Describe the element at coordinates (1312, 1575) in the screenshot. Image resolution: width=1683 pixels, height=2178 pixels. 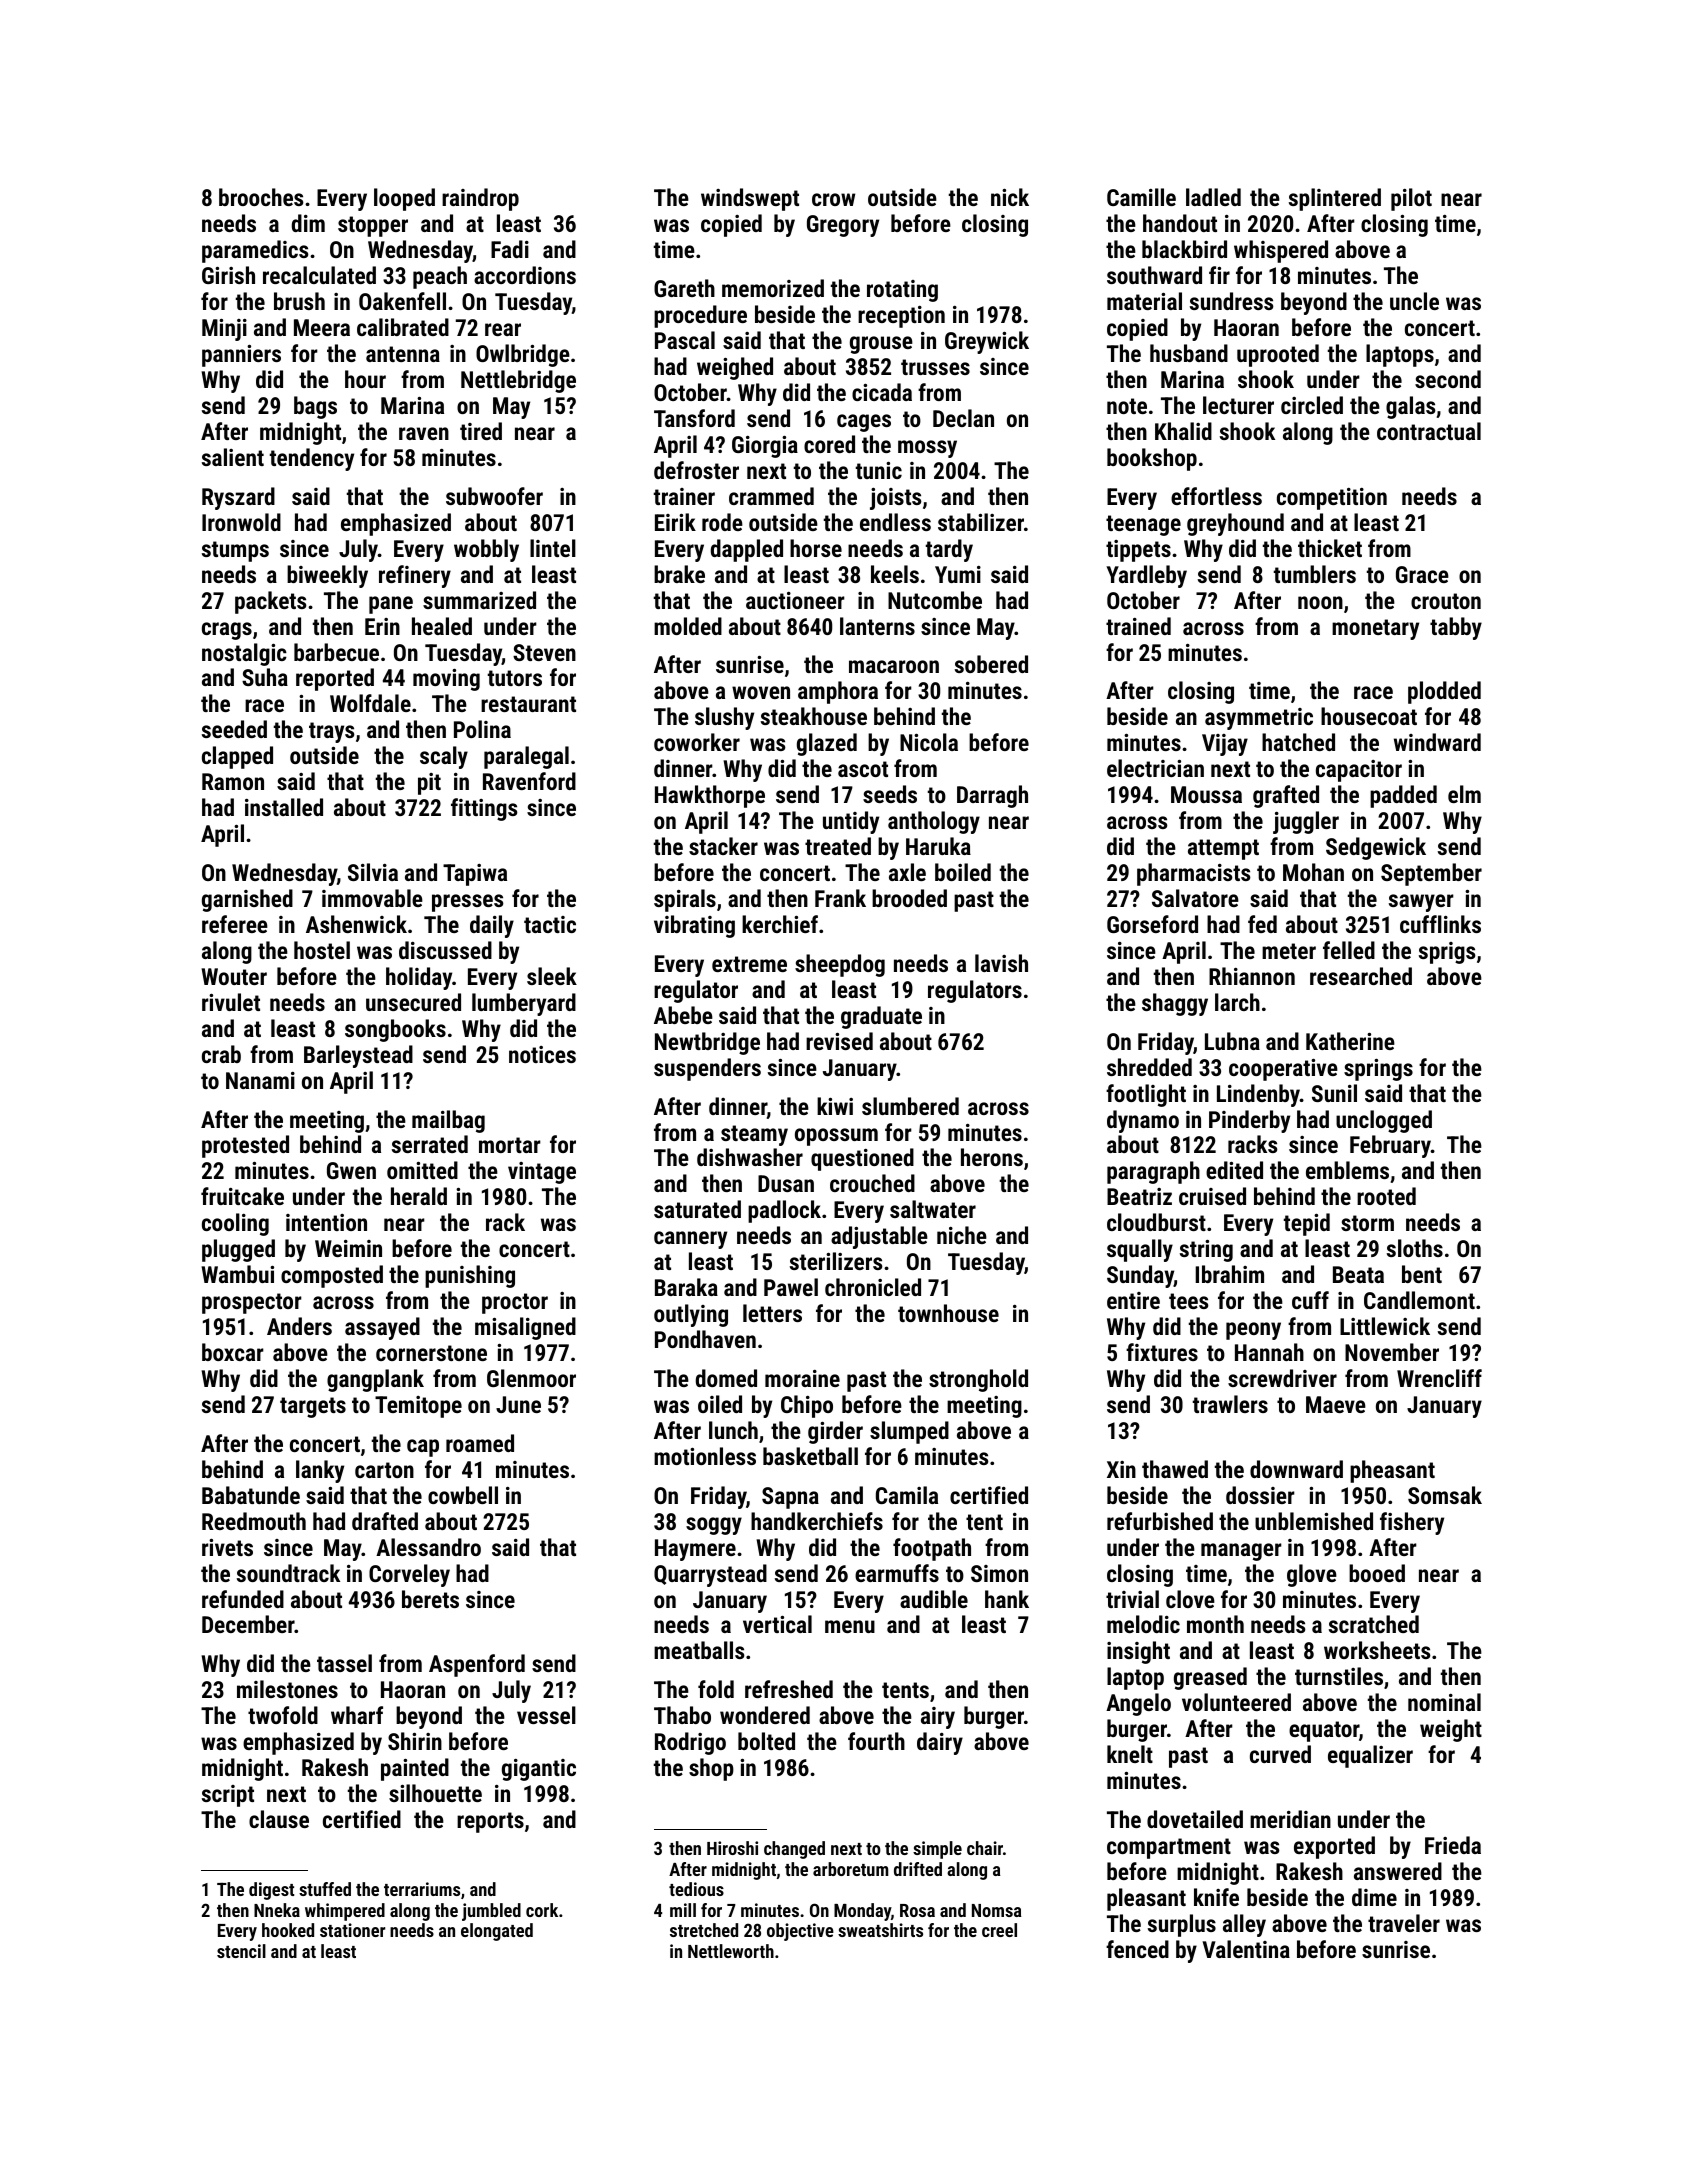
I see `glove` at that location.
